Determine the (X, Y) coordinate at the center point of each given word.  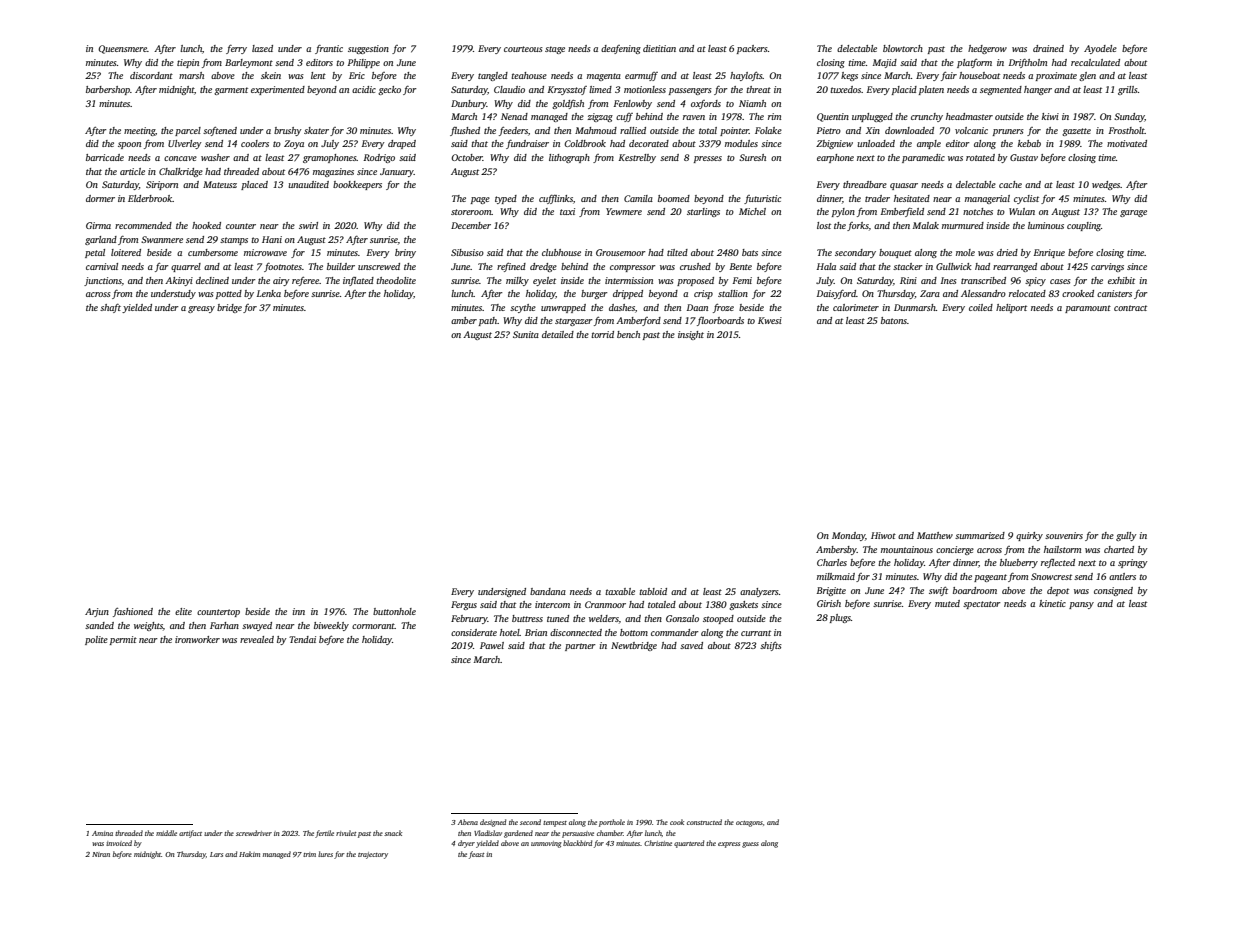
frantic (329, 49)
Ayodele (1100, 49)
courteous (523, 49)
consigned (1113, 591)
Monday (848, 536)
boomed (674, 198)
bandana (548, 591)
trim (309, 854)
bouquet (895, 253)
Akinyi (179, 281)
